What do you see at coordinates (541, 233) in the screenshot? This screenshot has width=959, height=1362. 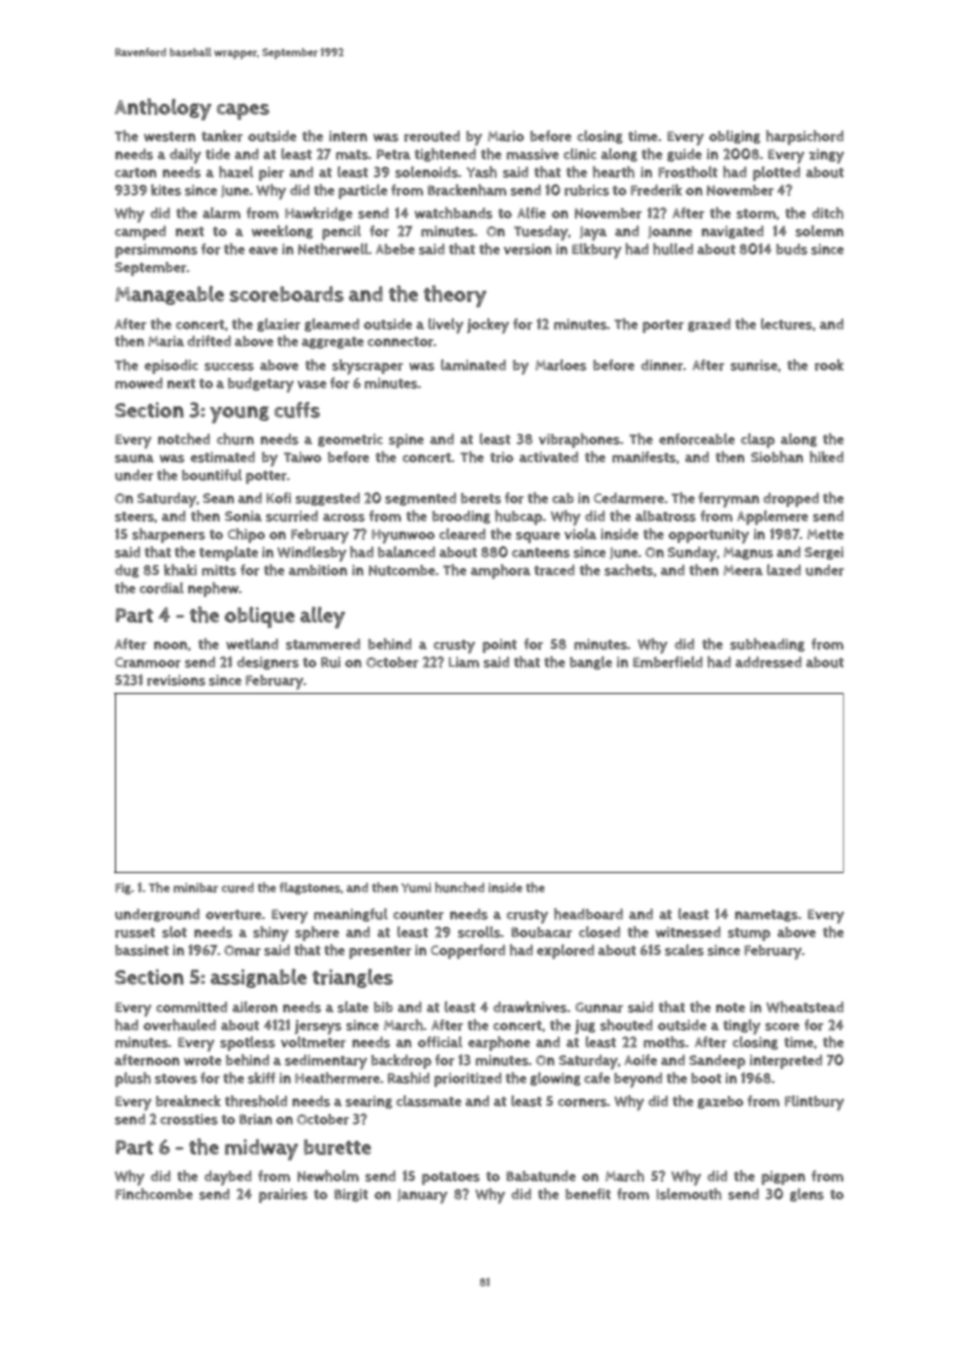 I see `Tuesday` at bounding box center [541, 233].
